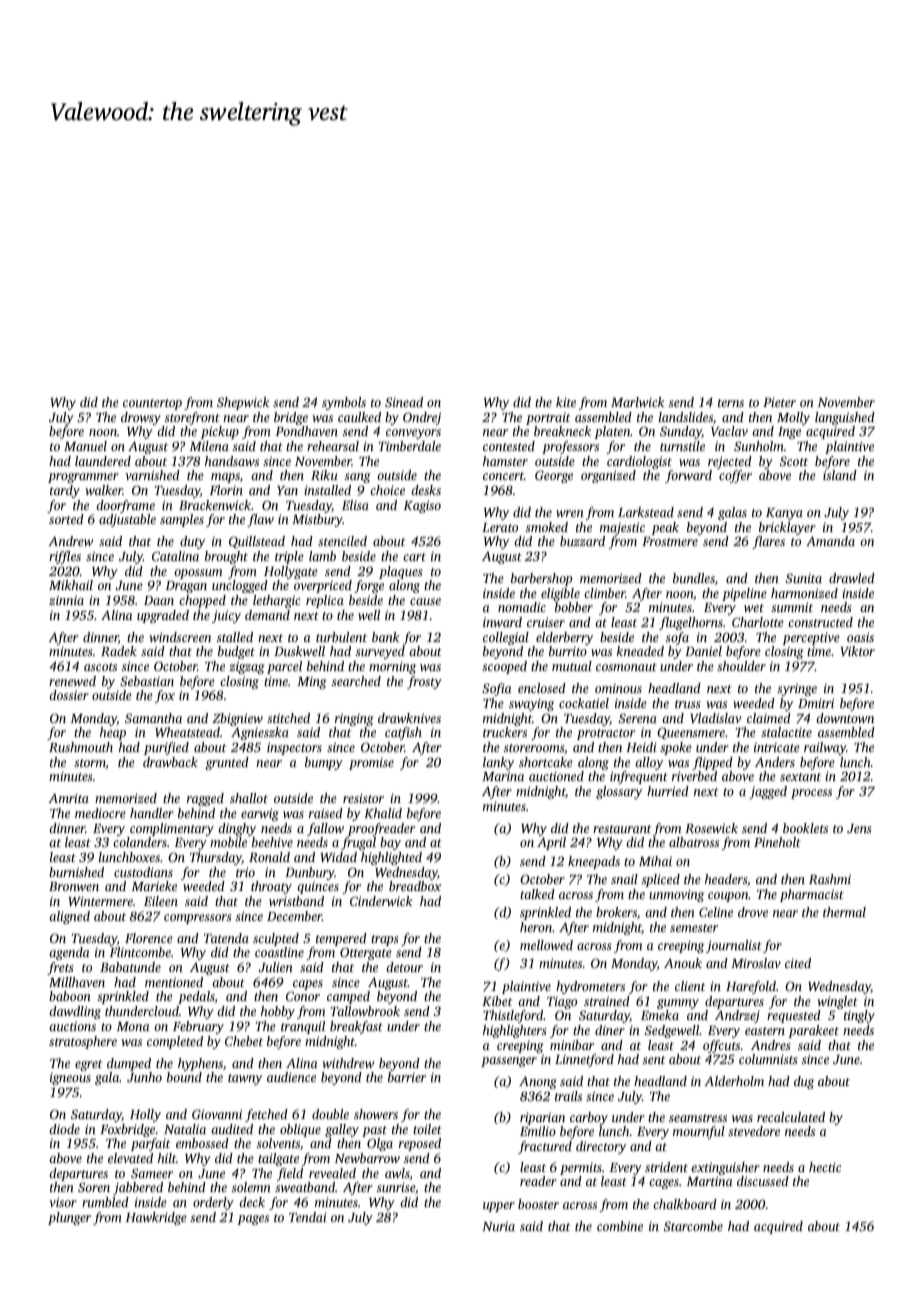 This screenshot has width=924, height=1308. What do you see at coordinates (69, 1218) in the screenshot?
I see `plunger` at bounding box center [69, 1218].
